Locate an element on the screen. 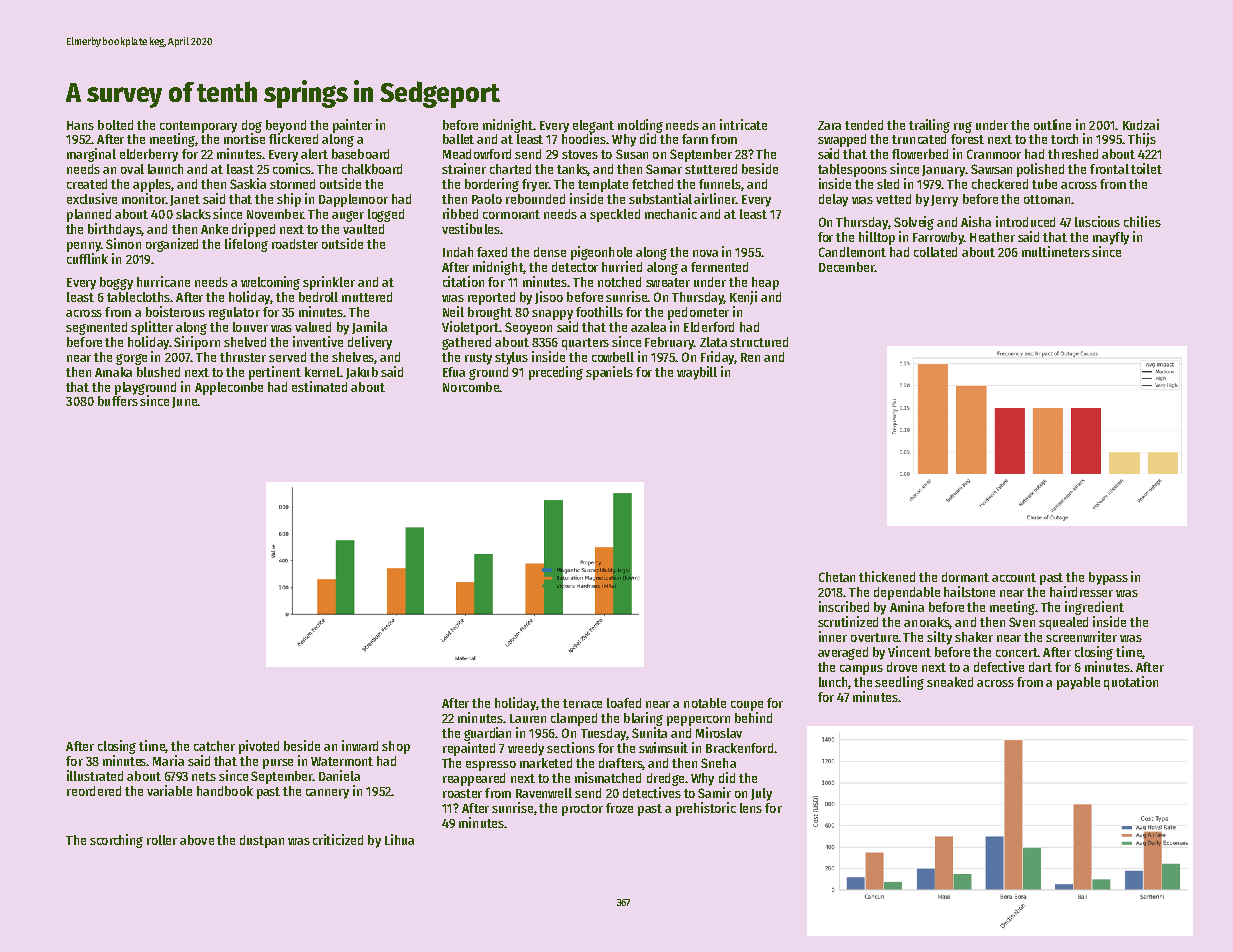  terrace is located at coordinates (582, 703).
